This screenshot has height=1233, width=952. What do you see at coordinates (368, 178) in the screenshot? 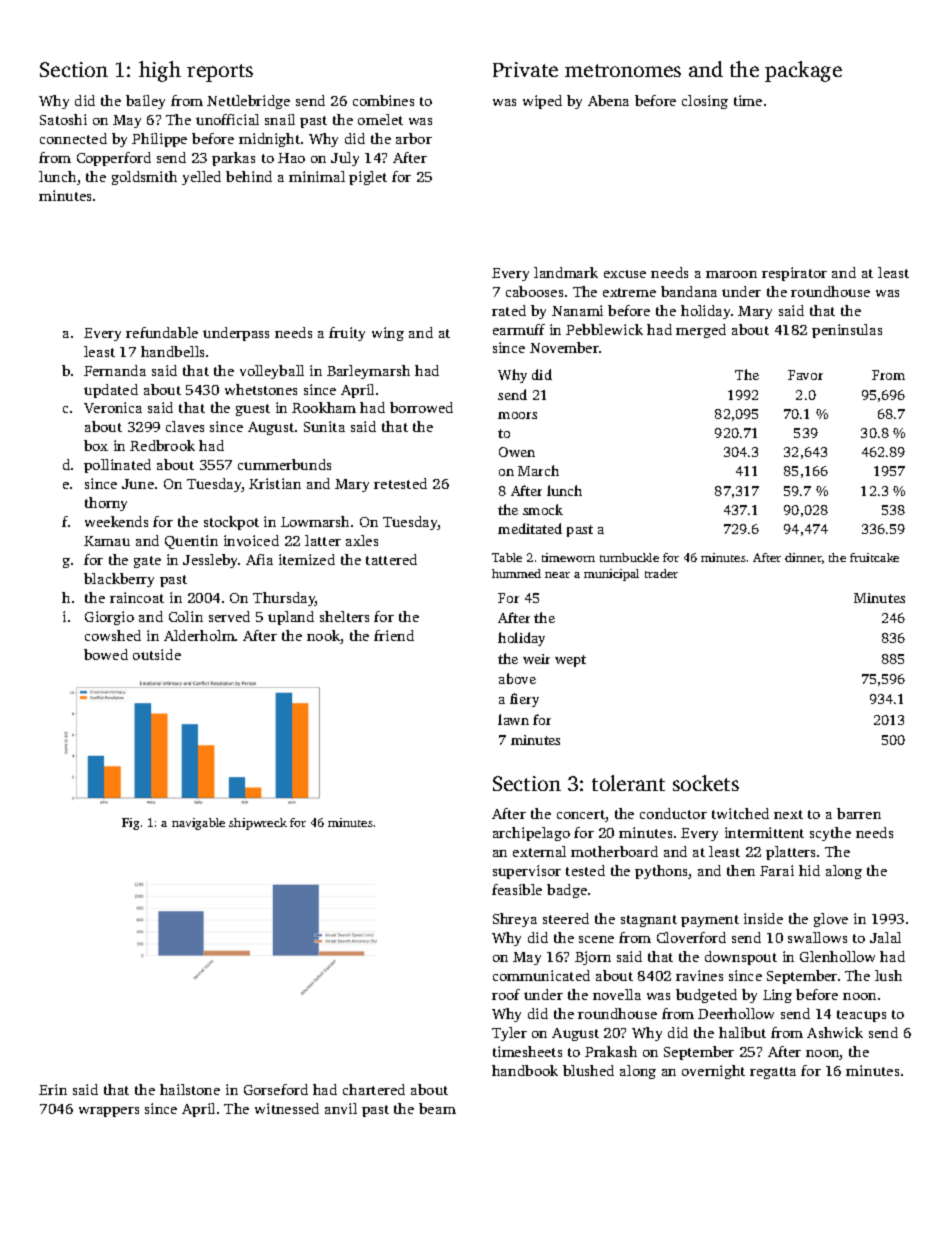
I see `piglet` at bounding box center [368, 178].
